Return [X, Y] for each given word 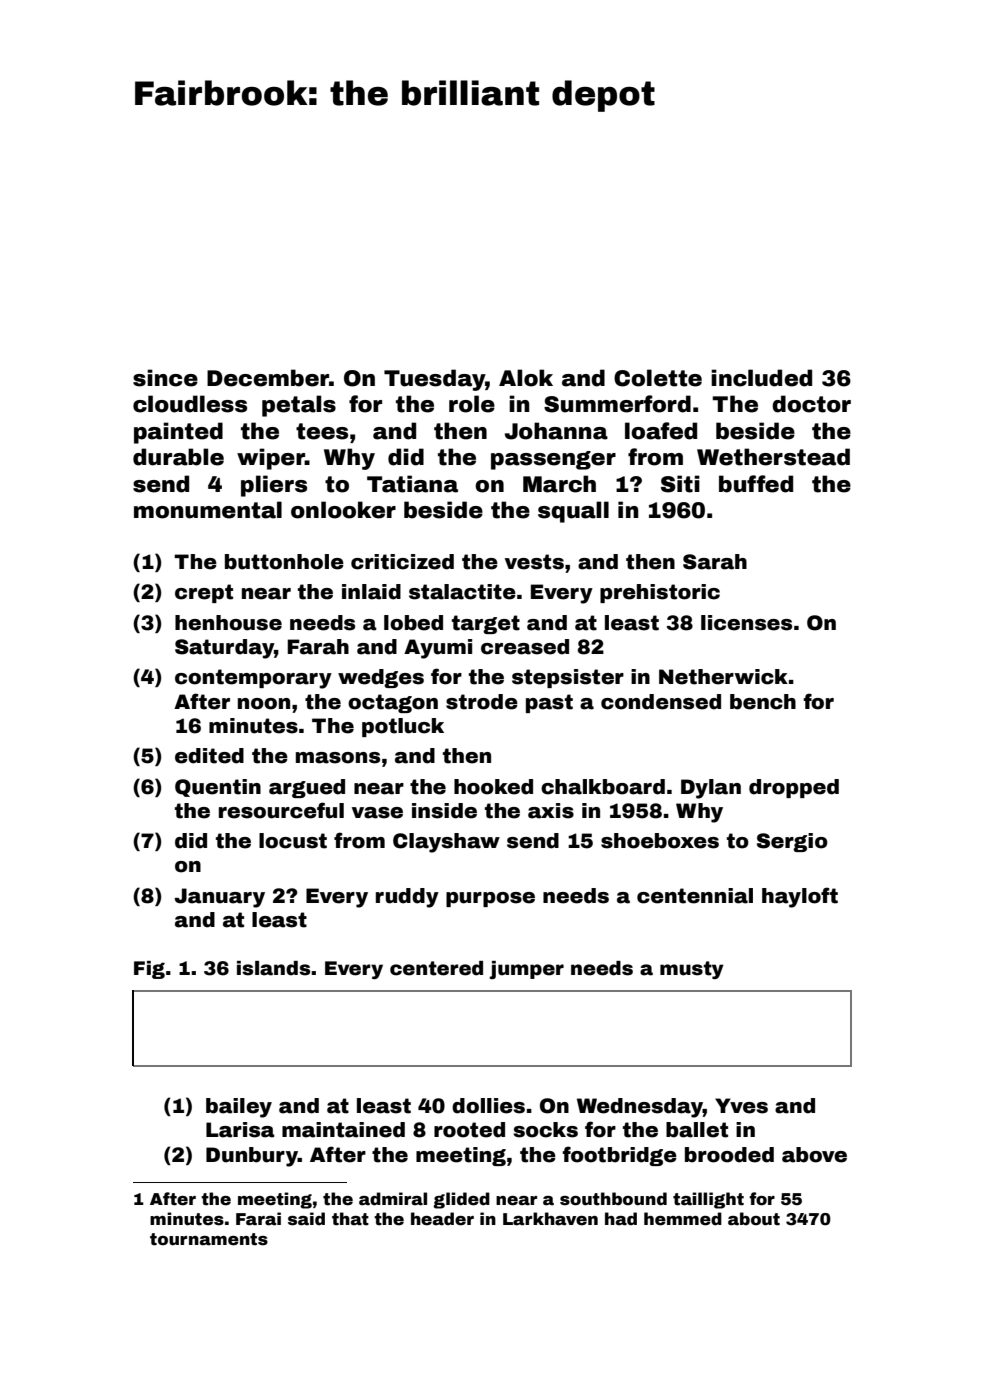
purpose [490, 899]
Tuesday [434, 380]
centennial [695, 896]
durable [178, 457]
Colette [658, 378]
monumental [208, 510]
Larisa [240, 1130]
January [219, 898]
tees [322, 431]
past [549, 703]
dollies [488, 1106]
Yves [741, 1106]
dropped [794, 788]
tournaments [209, 1239]
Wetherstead [773, 457]
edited [209, 756]
